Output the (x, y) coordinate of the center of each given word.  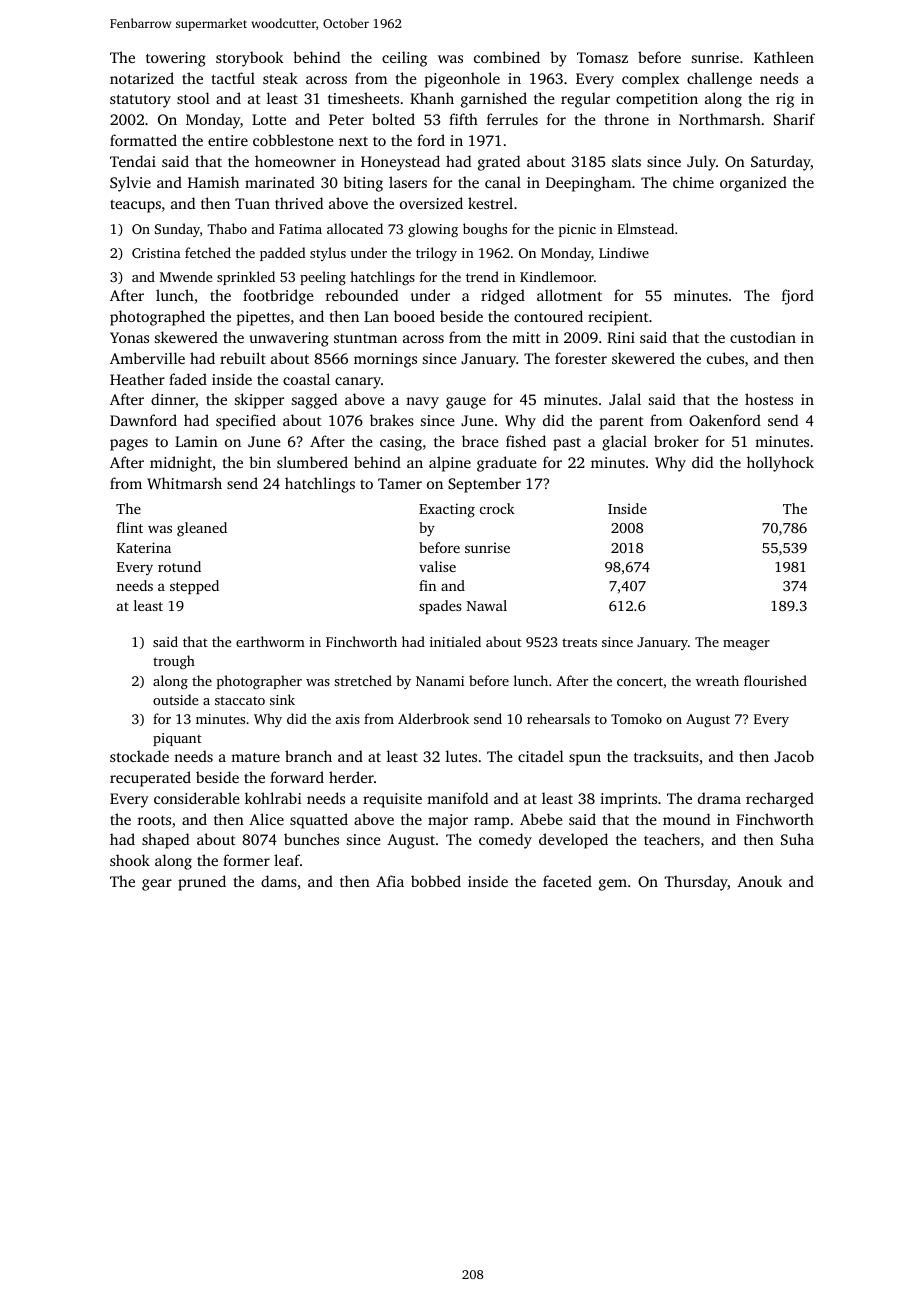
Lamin (196, 441)
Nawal (487, 605)
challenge (719, 80)
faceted (567, 881)
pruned (202, 883)
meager (746, 645)
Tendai (133, 161)
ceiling (404, 59)
